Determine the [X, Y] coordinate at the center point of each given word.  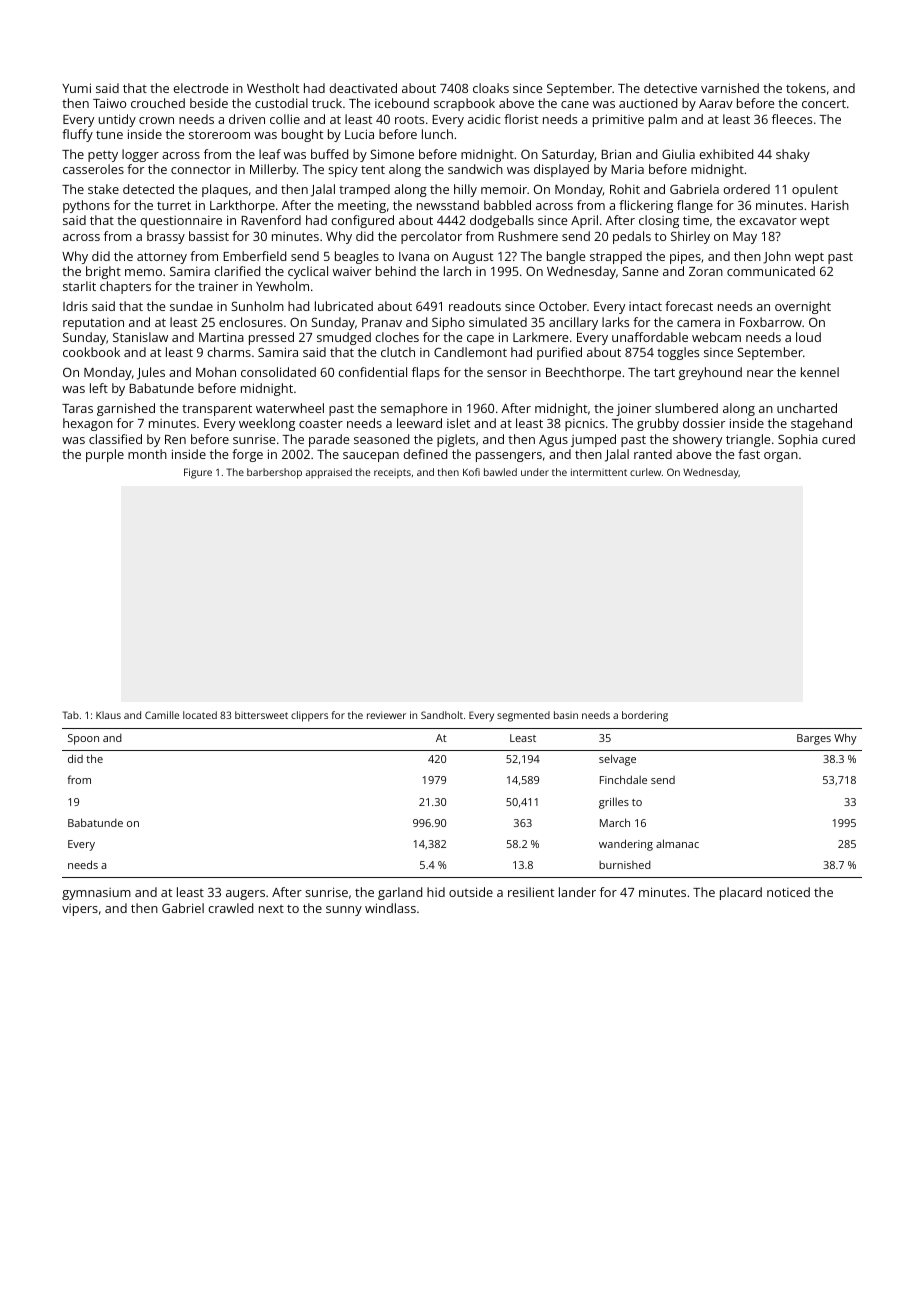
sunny [344, 911]
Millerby [273, 170]
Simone [392, 154]
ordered [746, 189]
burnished [625, 865]
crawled [230, 908]
